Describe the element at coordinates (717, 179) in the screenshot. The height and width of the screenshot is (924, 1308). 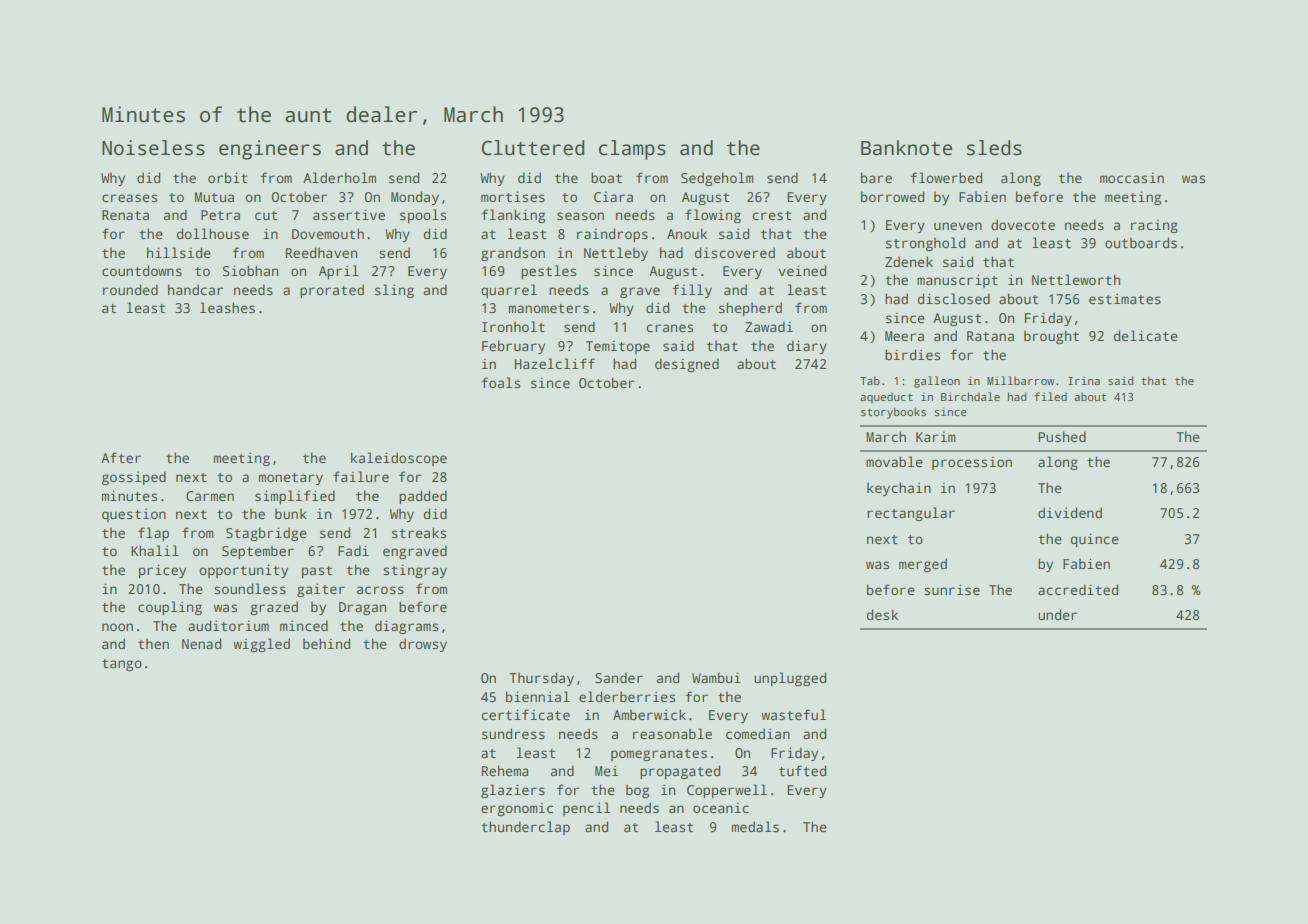
I see `Sedgeholm` at that location.
